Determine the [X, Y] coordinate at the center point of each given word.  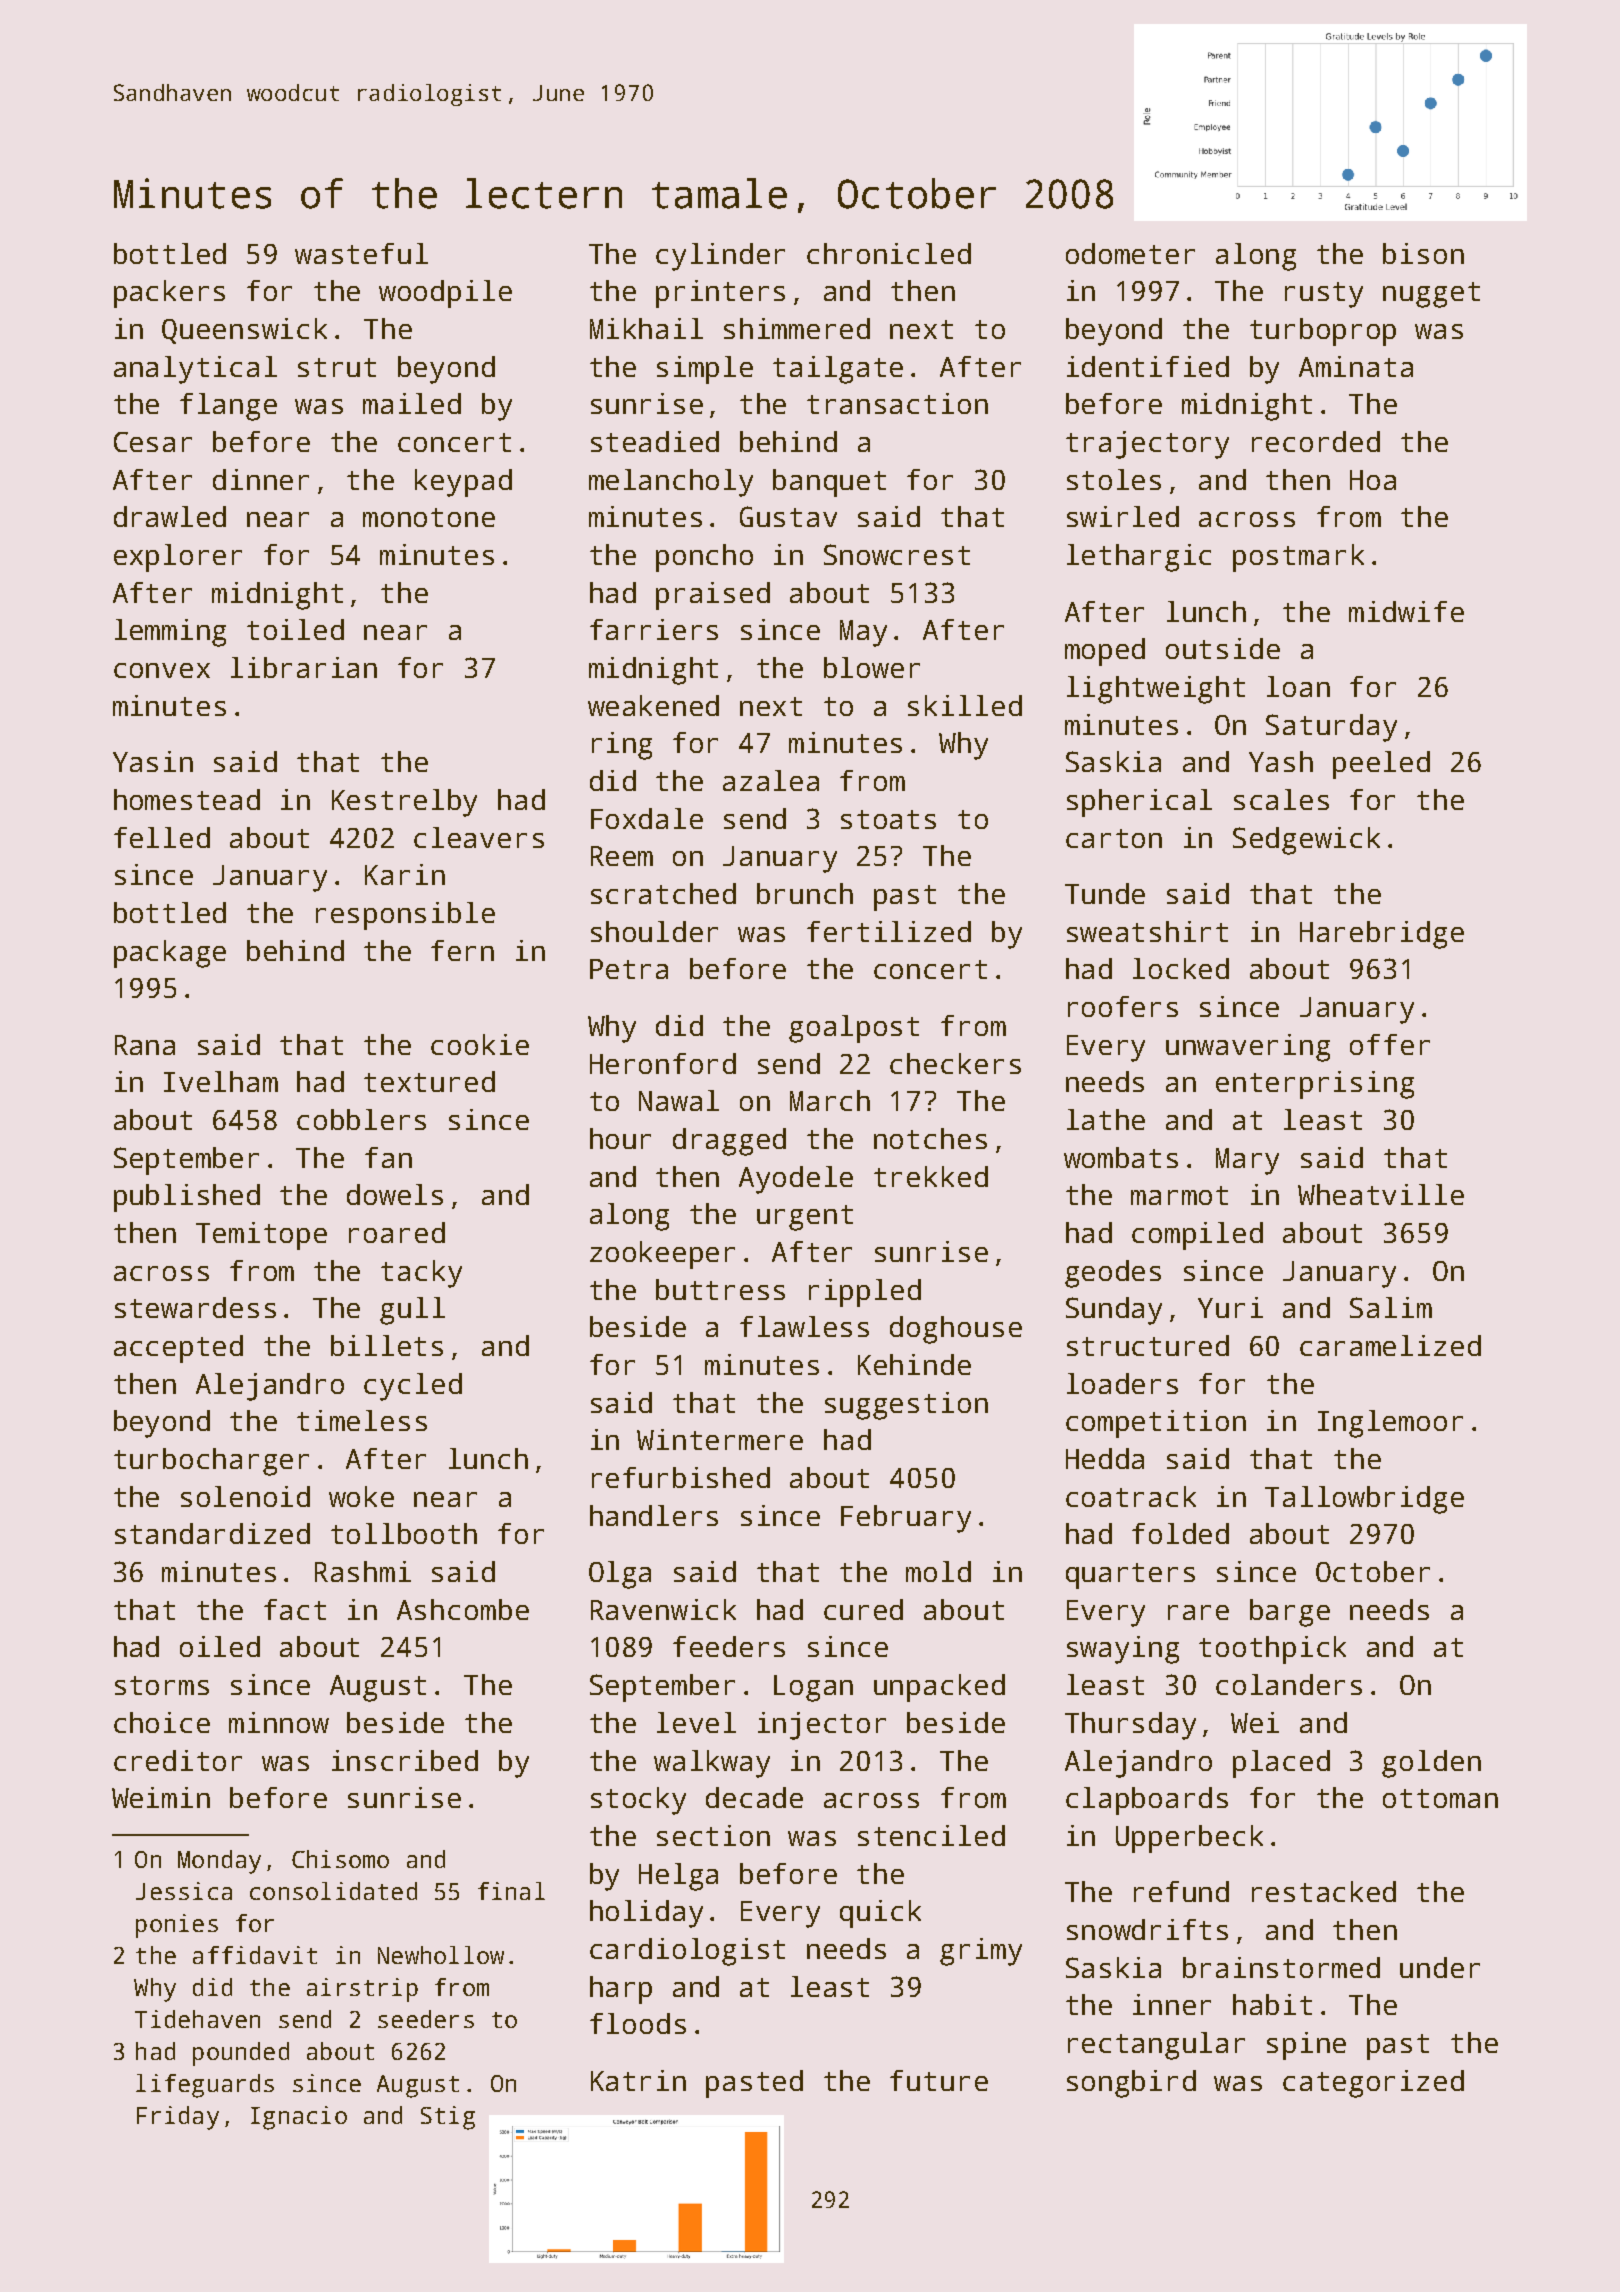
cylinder [720, 257]
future [939, 2080]
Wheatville [1381, 1194]
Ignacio [299, 2118]
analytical [195, 370]
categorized [1373, 2084]
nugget [1431, 295]
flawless [804, 1326]
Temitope [261, 1236]
